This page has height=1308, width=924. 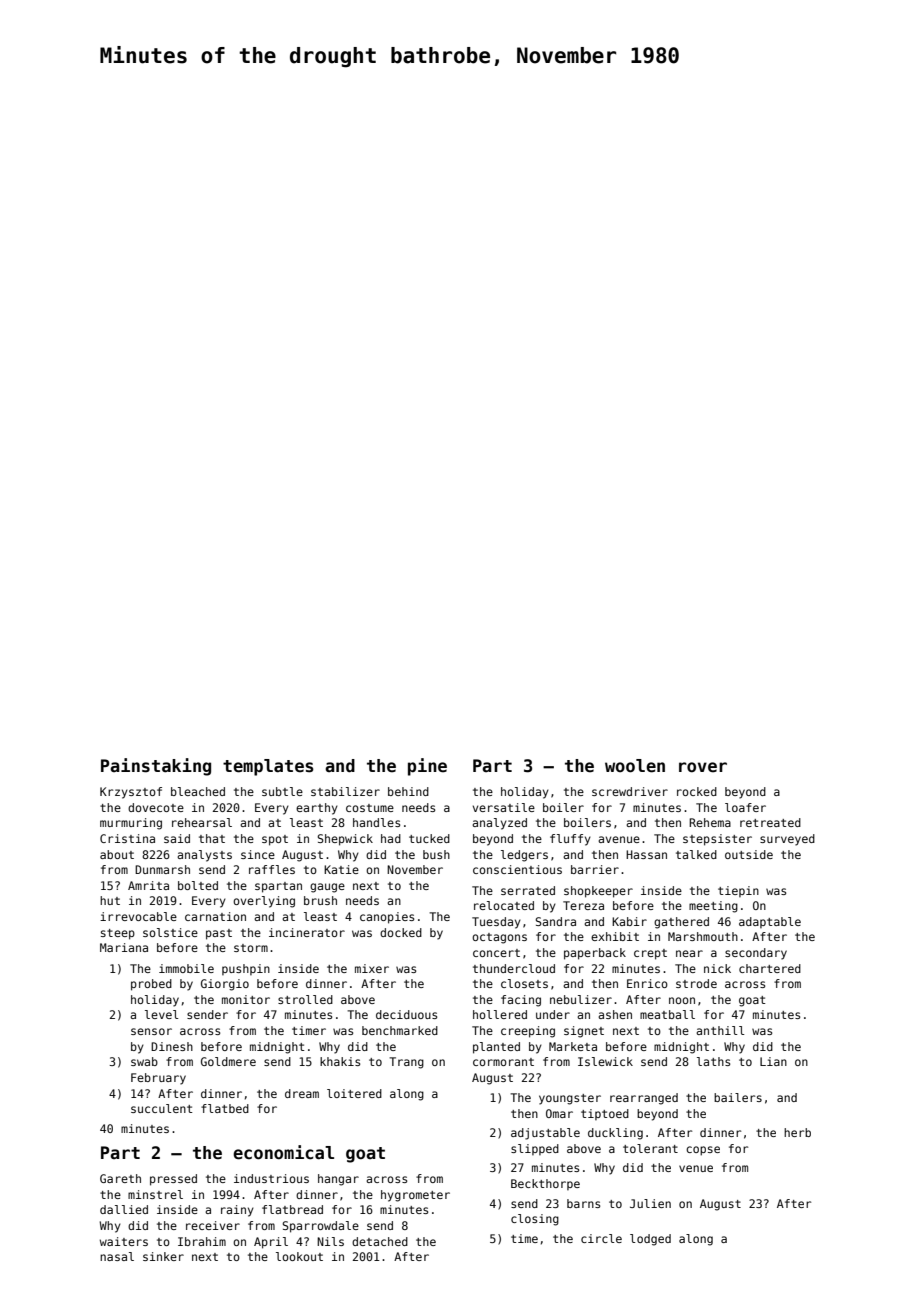 What do you see at coordinates (797, 1132) in the page?
I see `herb` at bounding box center [797, 1132].
